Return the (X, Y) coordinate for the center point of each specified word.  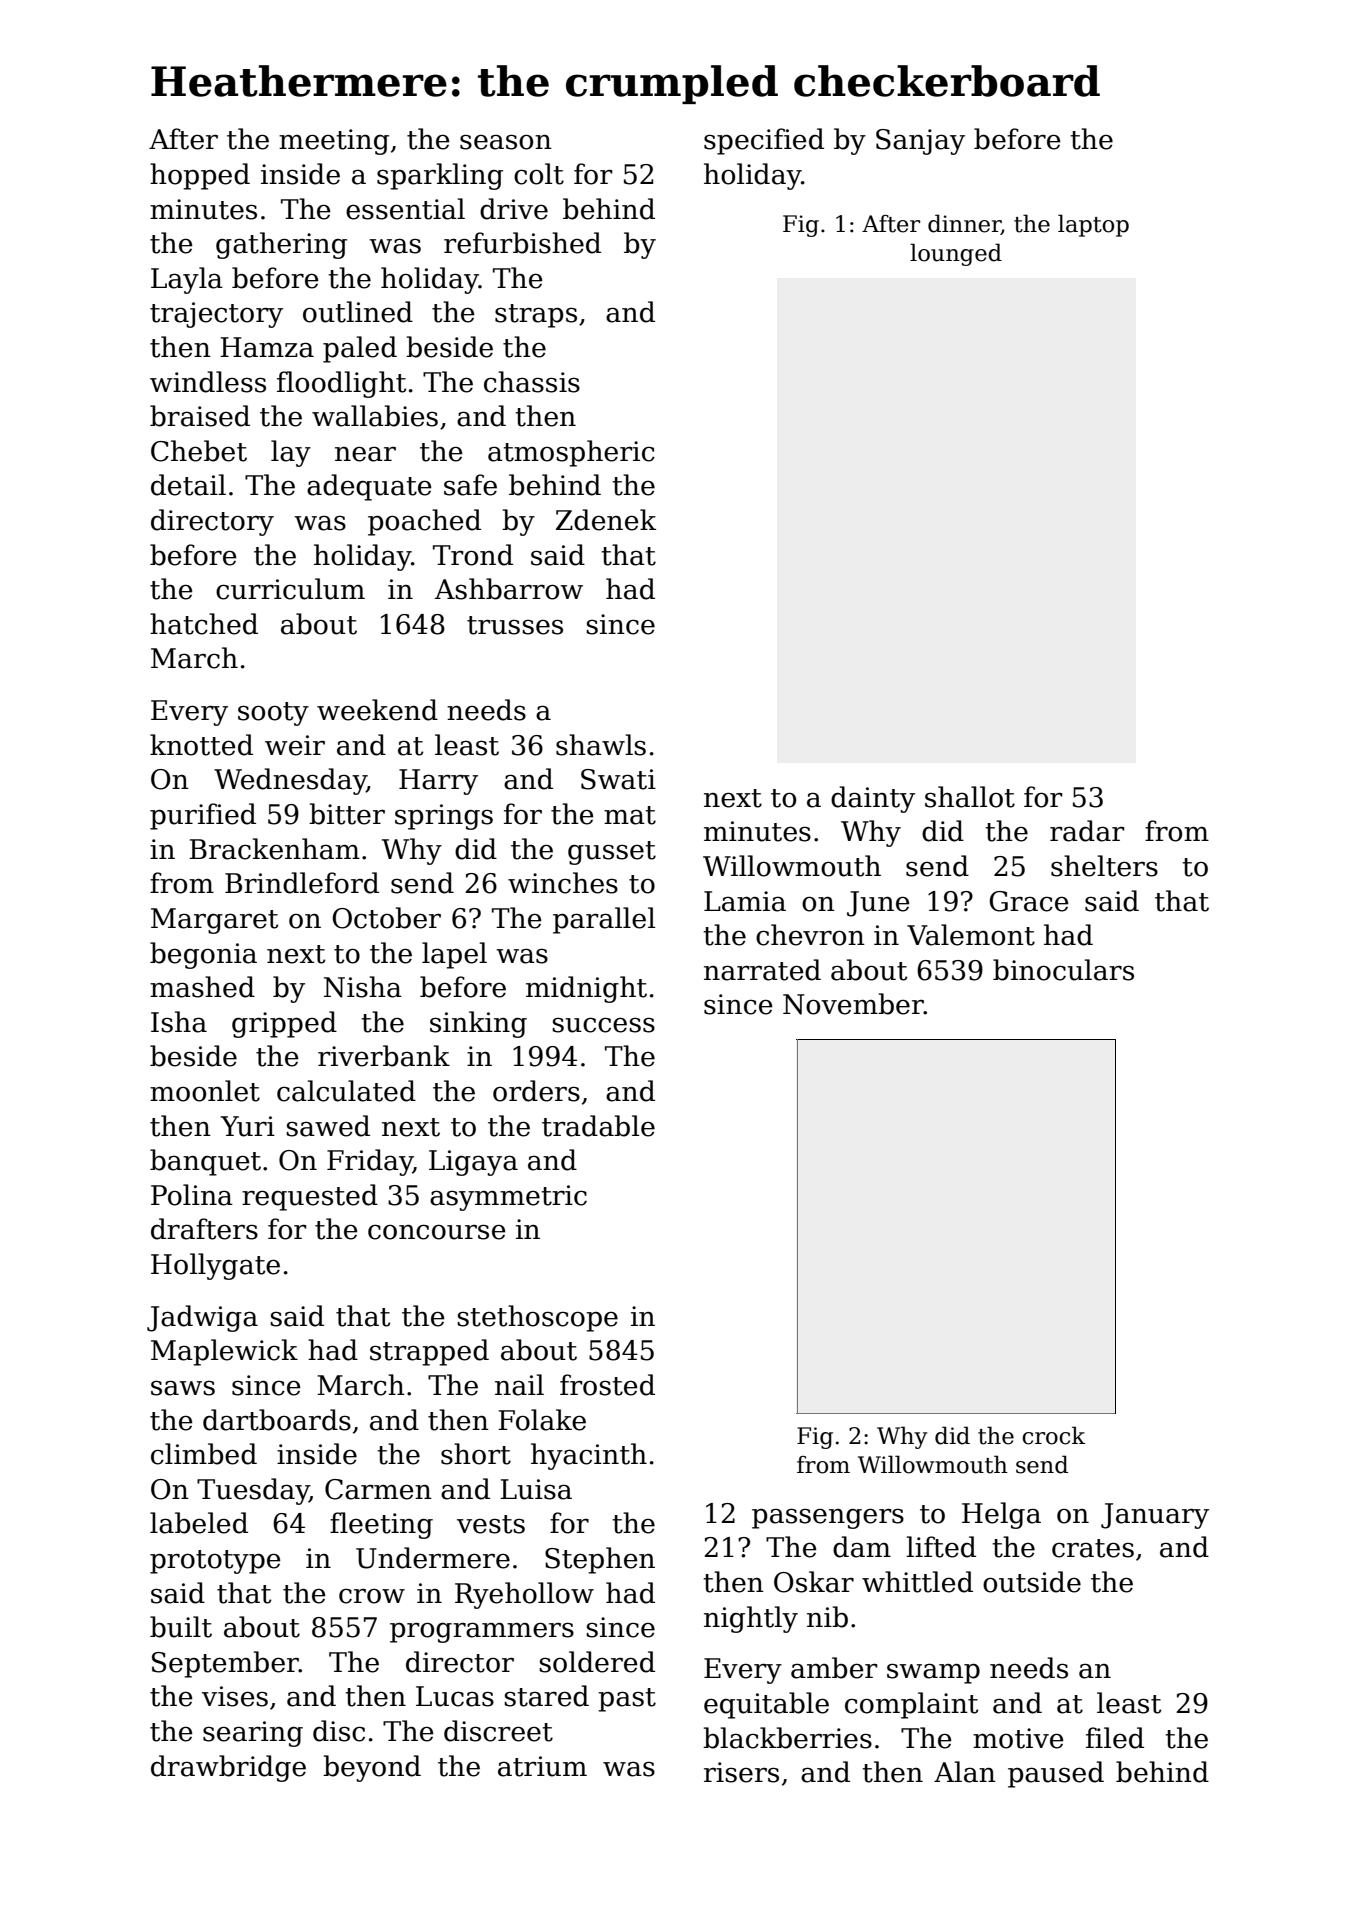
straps (536, 316)
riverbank (384, 1056)
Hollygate (215, 1266)
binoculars (1063, 970)
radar (1087, 831)
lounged (956, 254)
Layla (187, 280)
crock (1053, 1435)
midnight (586, 989)
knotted (201, 745)
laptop (1093, 225)
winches (563, 883)
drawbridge (228, 1768)
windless (208, 382)
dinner (964, 223)
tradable (598, 1126)
